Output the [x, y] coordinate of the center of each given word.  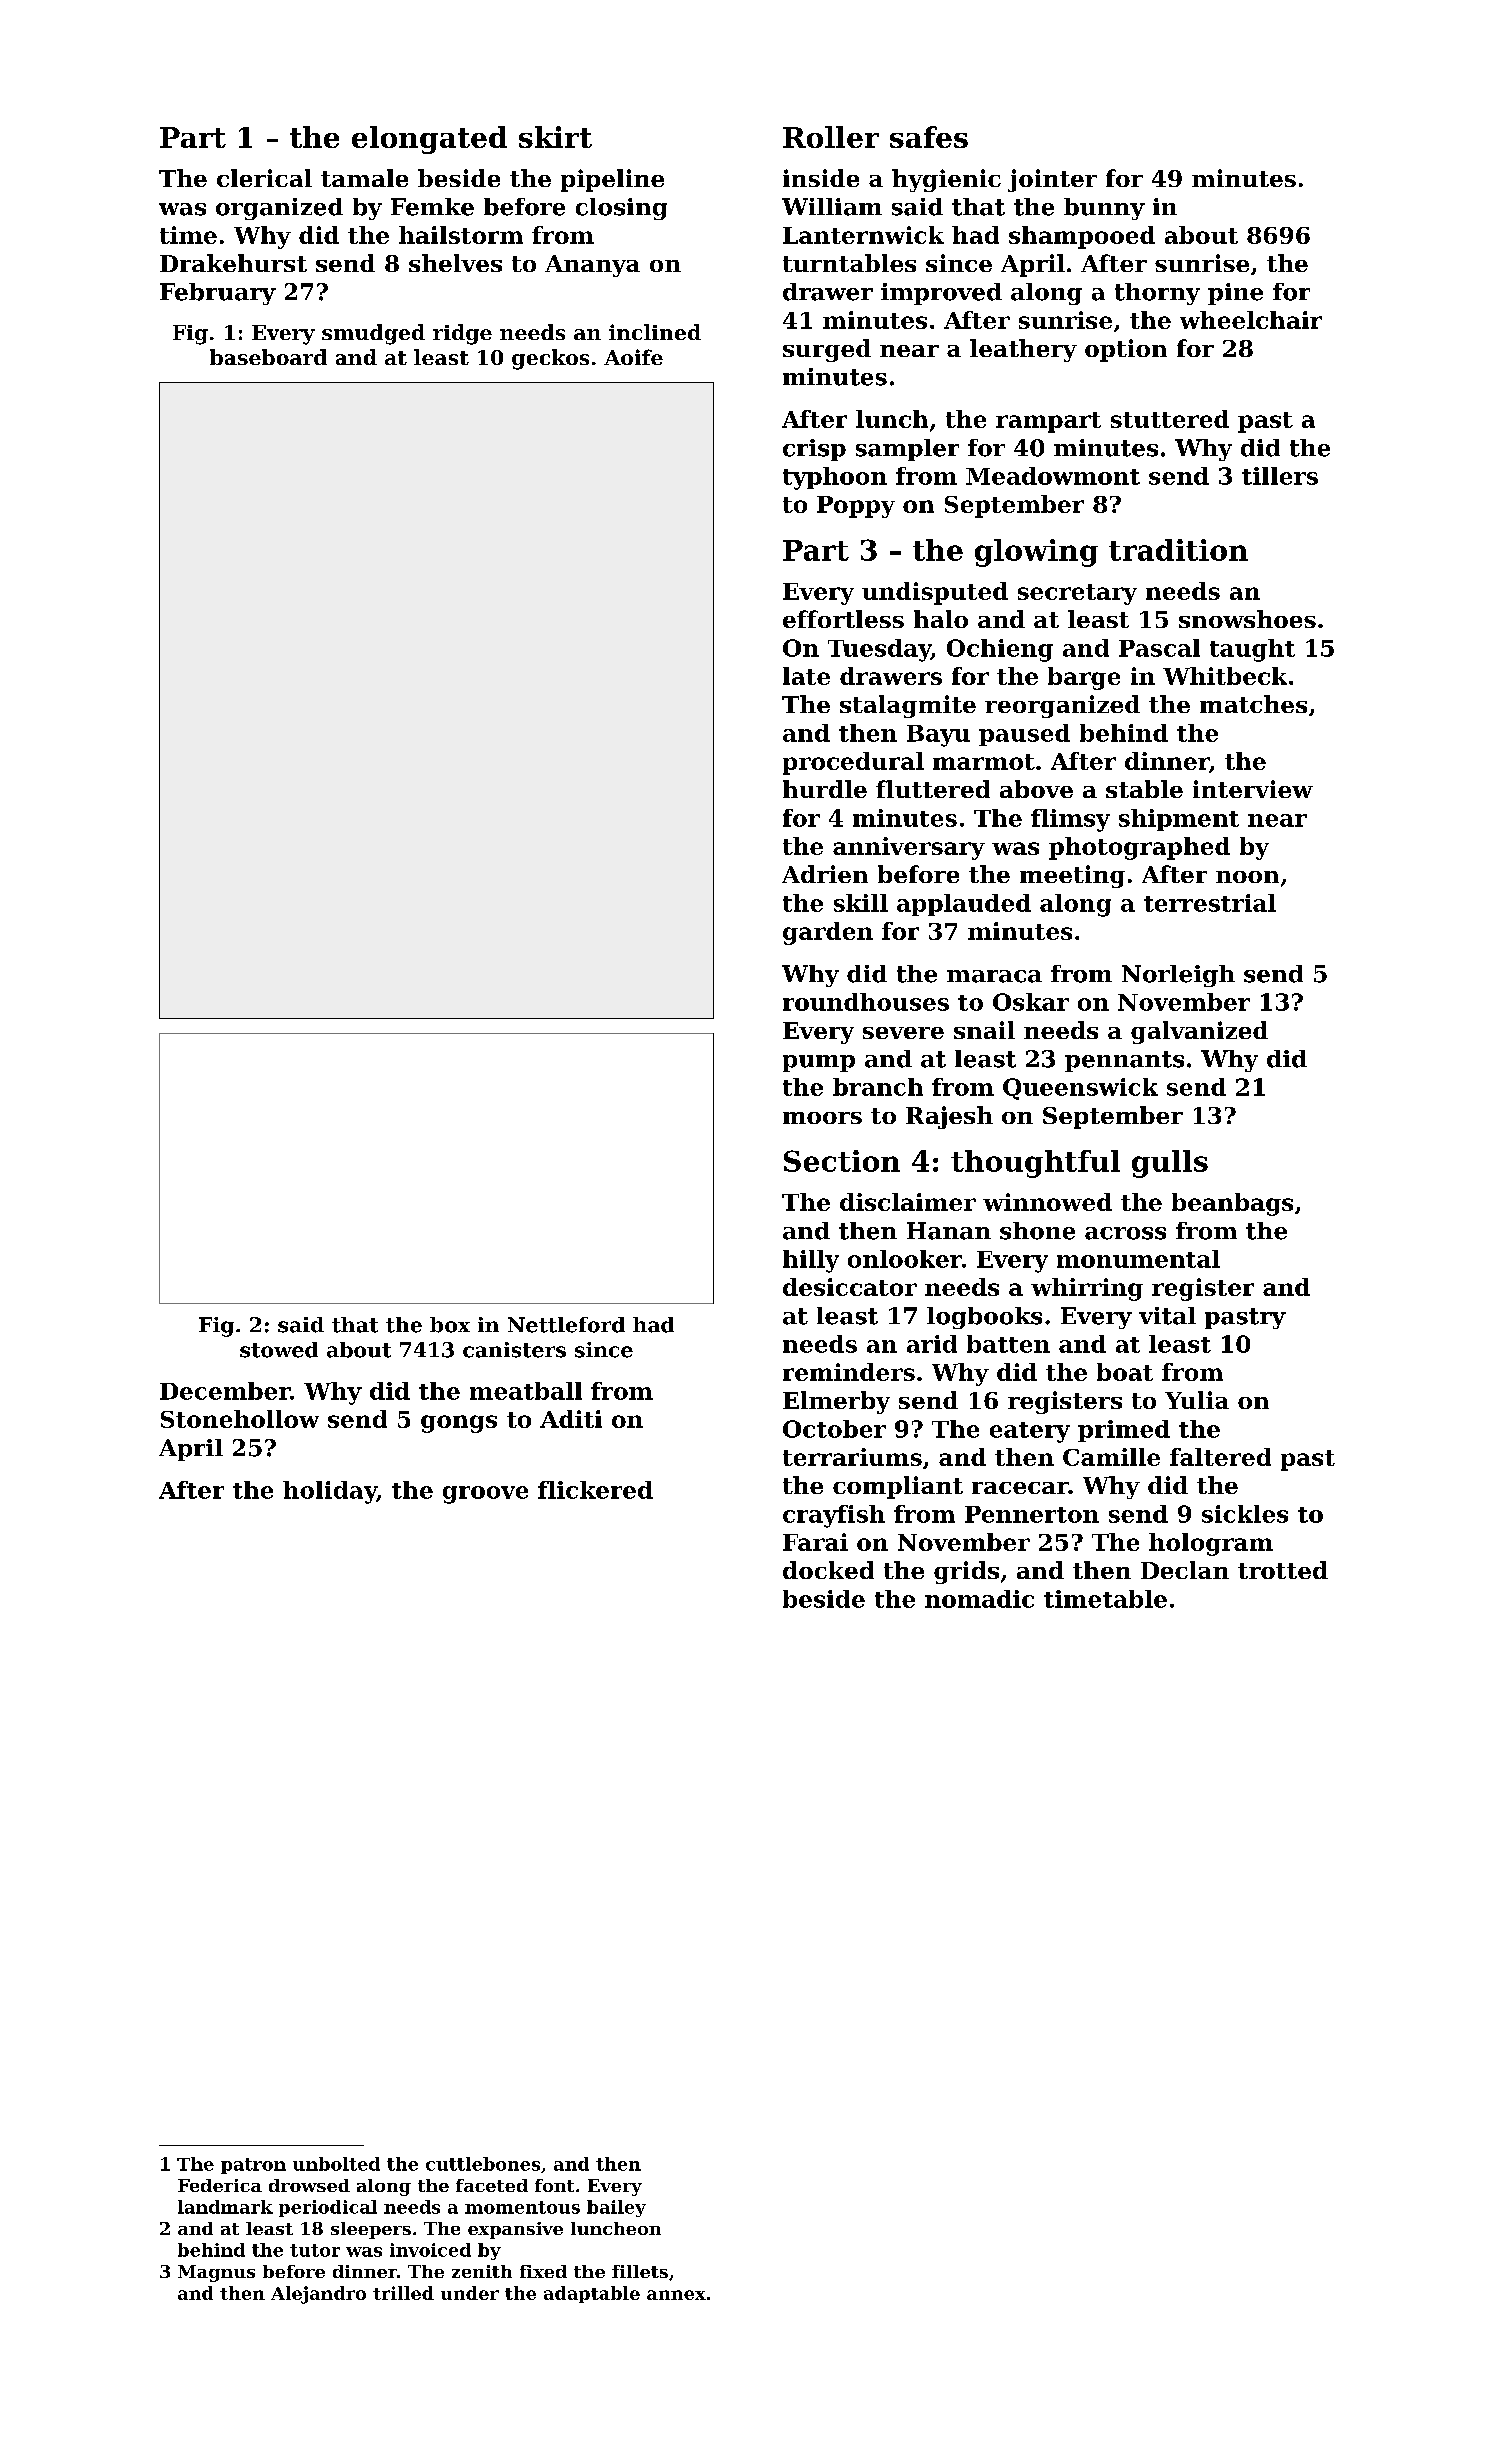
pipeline [612, 180]
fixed [543, 2271]
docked [828, 1570]
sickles [1245, 1514]
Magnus [216, 2273]
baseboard [268, 357]
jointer [1052, 180]
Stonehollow [240, 1419]
